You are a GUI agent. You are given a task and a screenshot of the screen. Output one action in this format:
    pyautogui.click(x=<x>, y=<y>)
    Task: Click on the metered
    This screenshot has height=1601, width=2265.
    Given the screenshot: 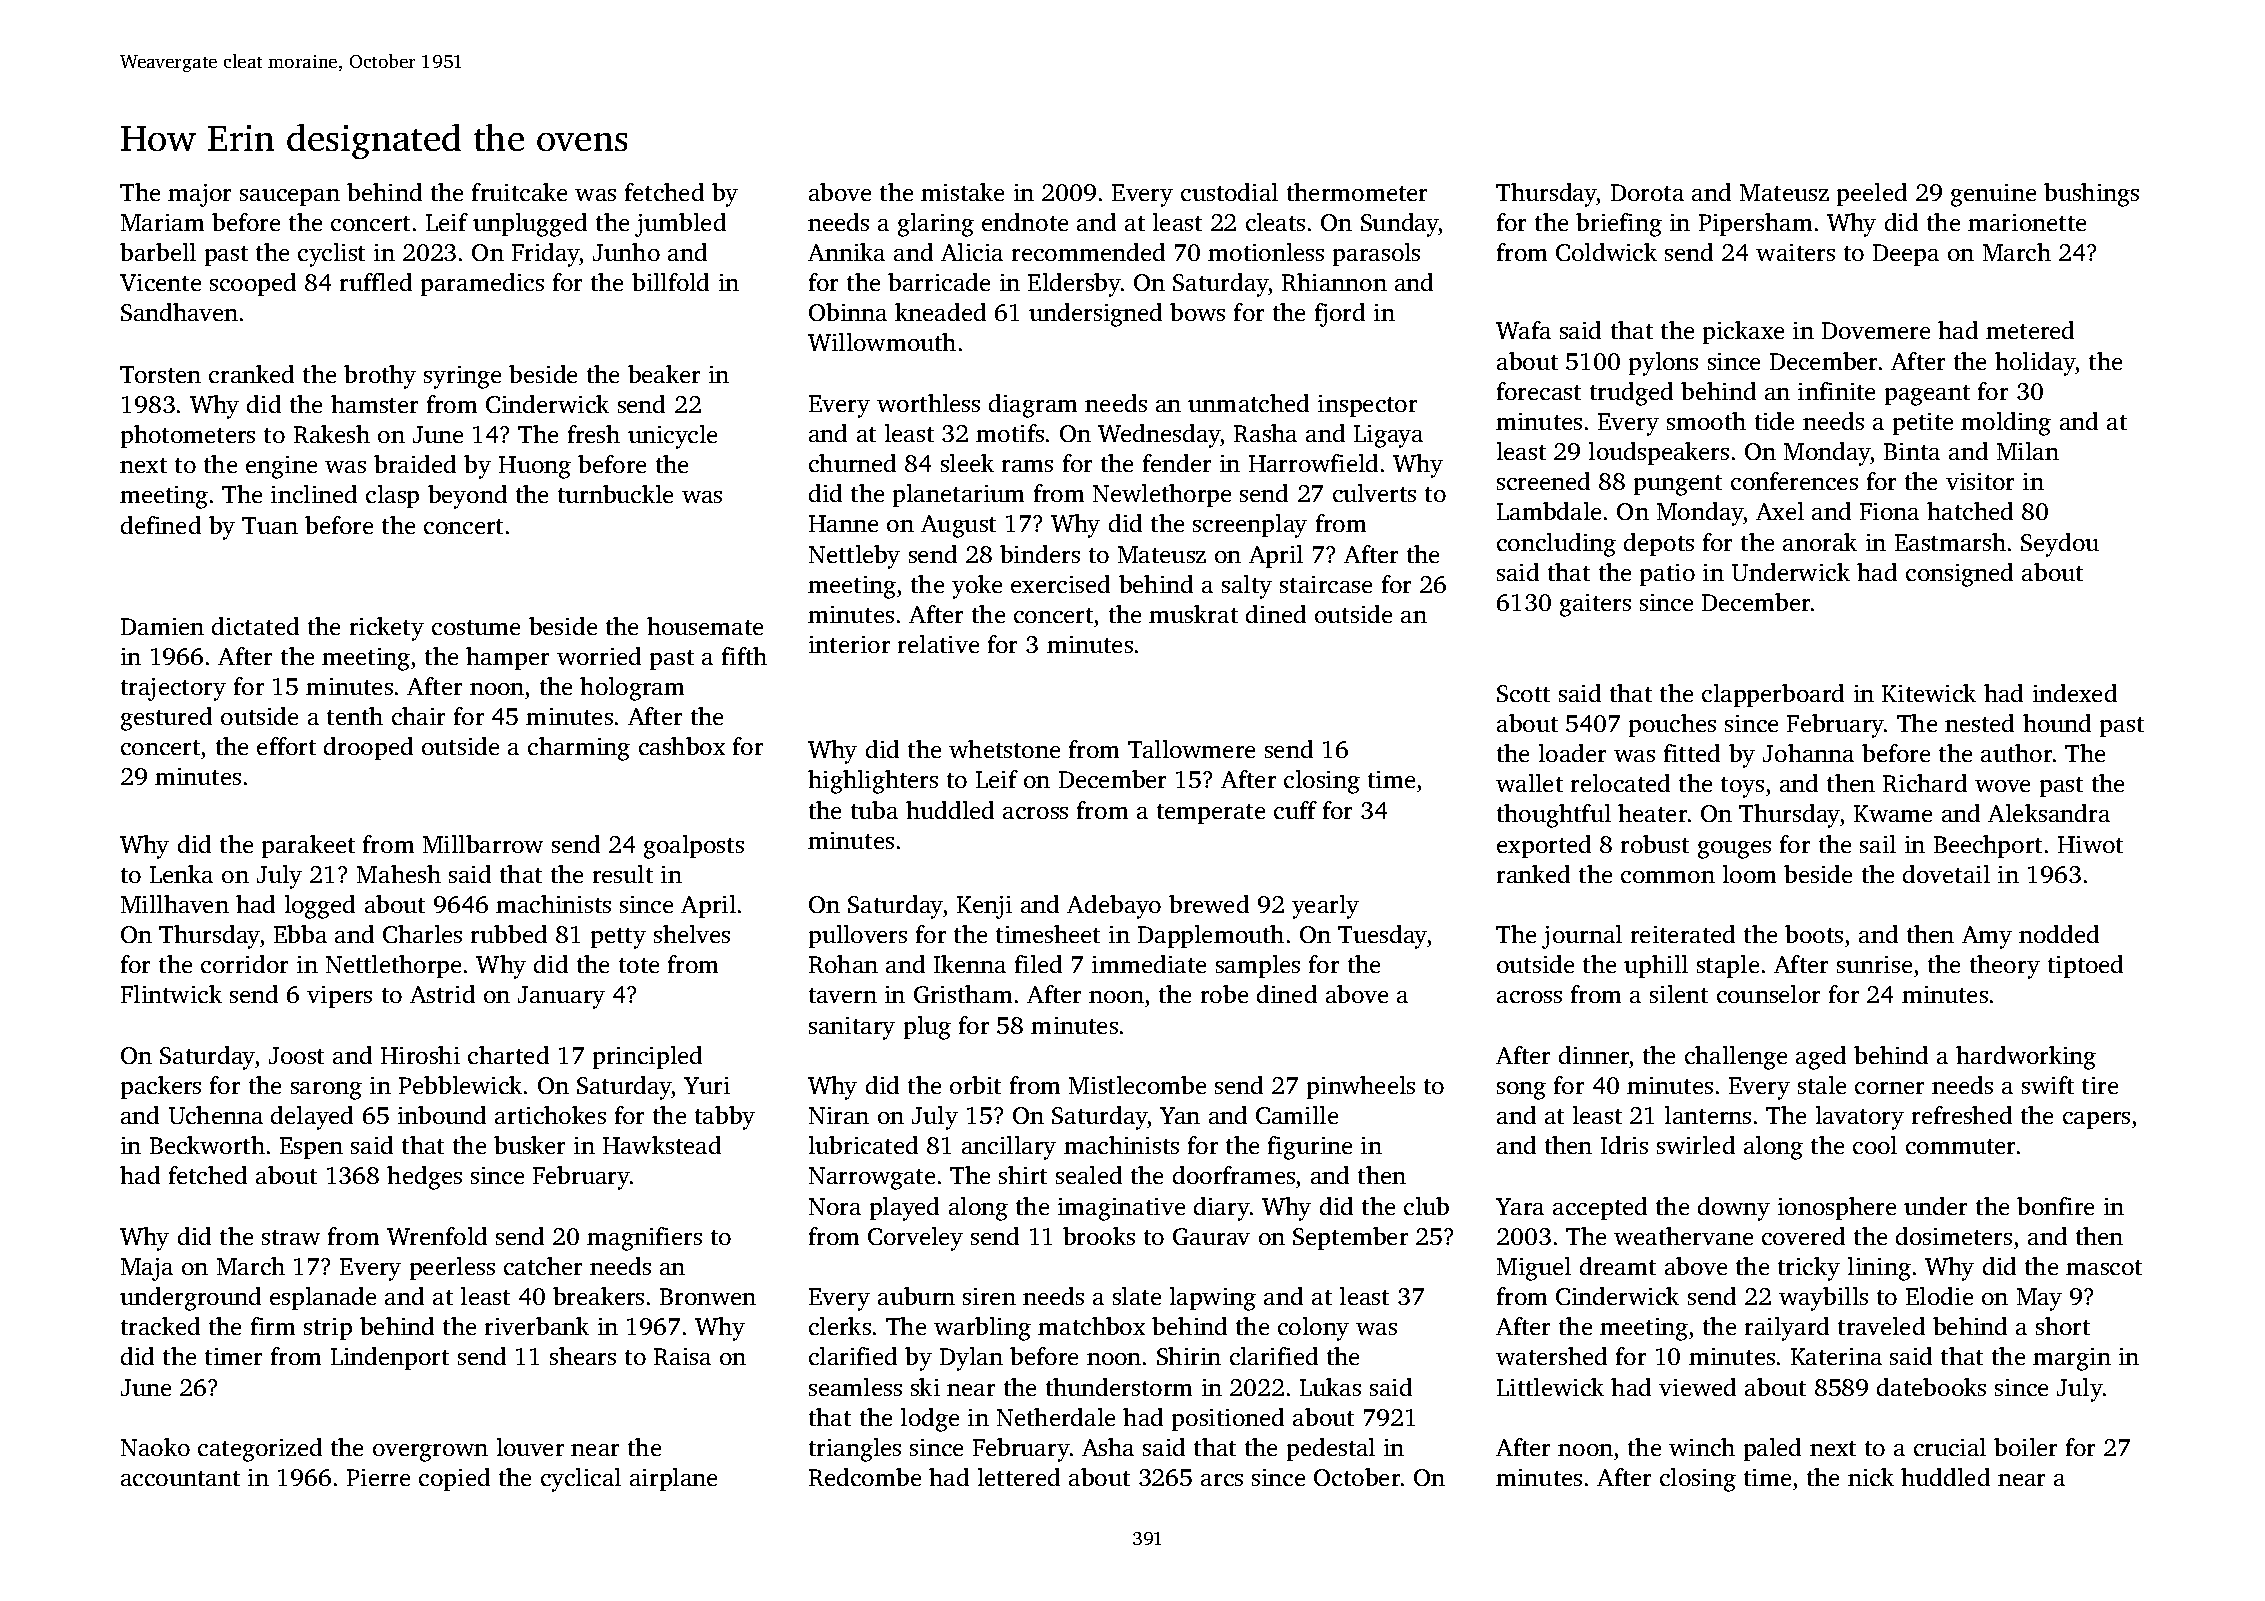 What is the action you would take?
    pyautogui.click(x=2030, y=330)
